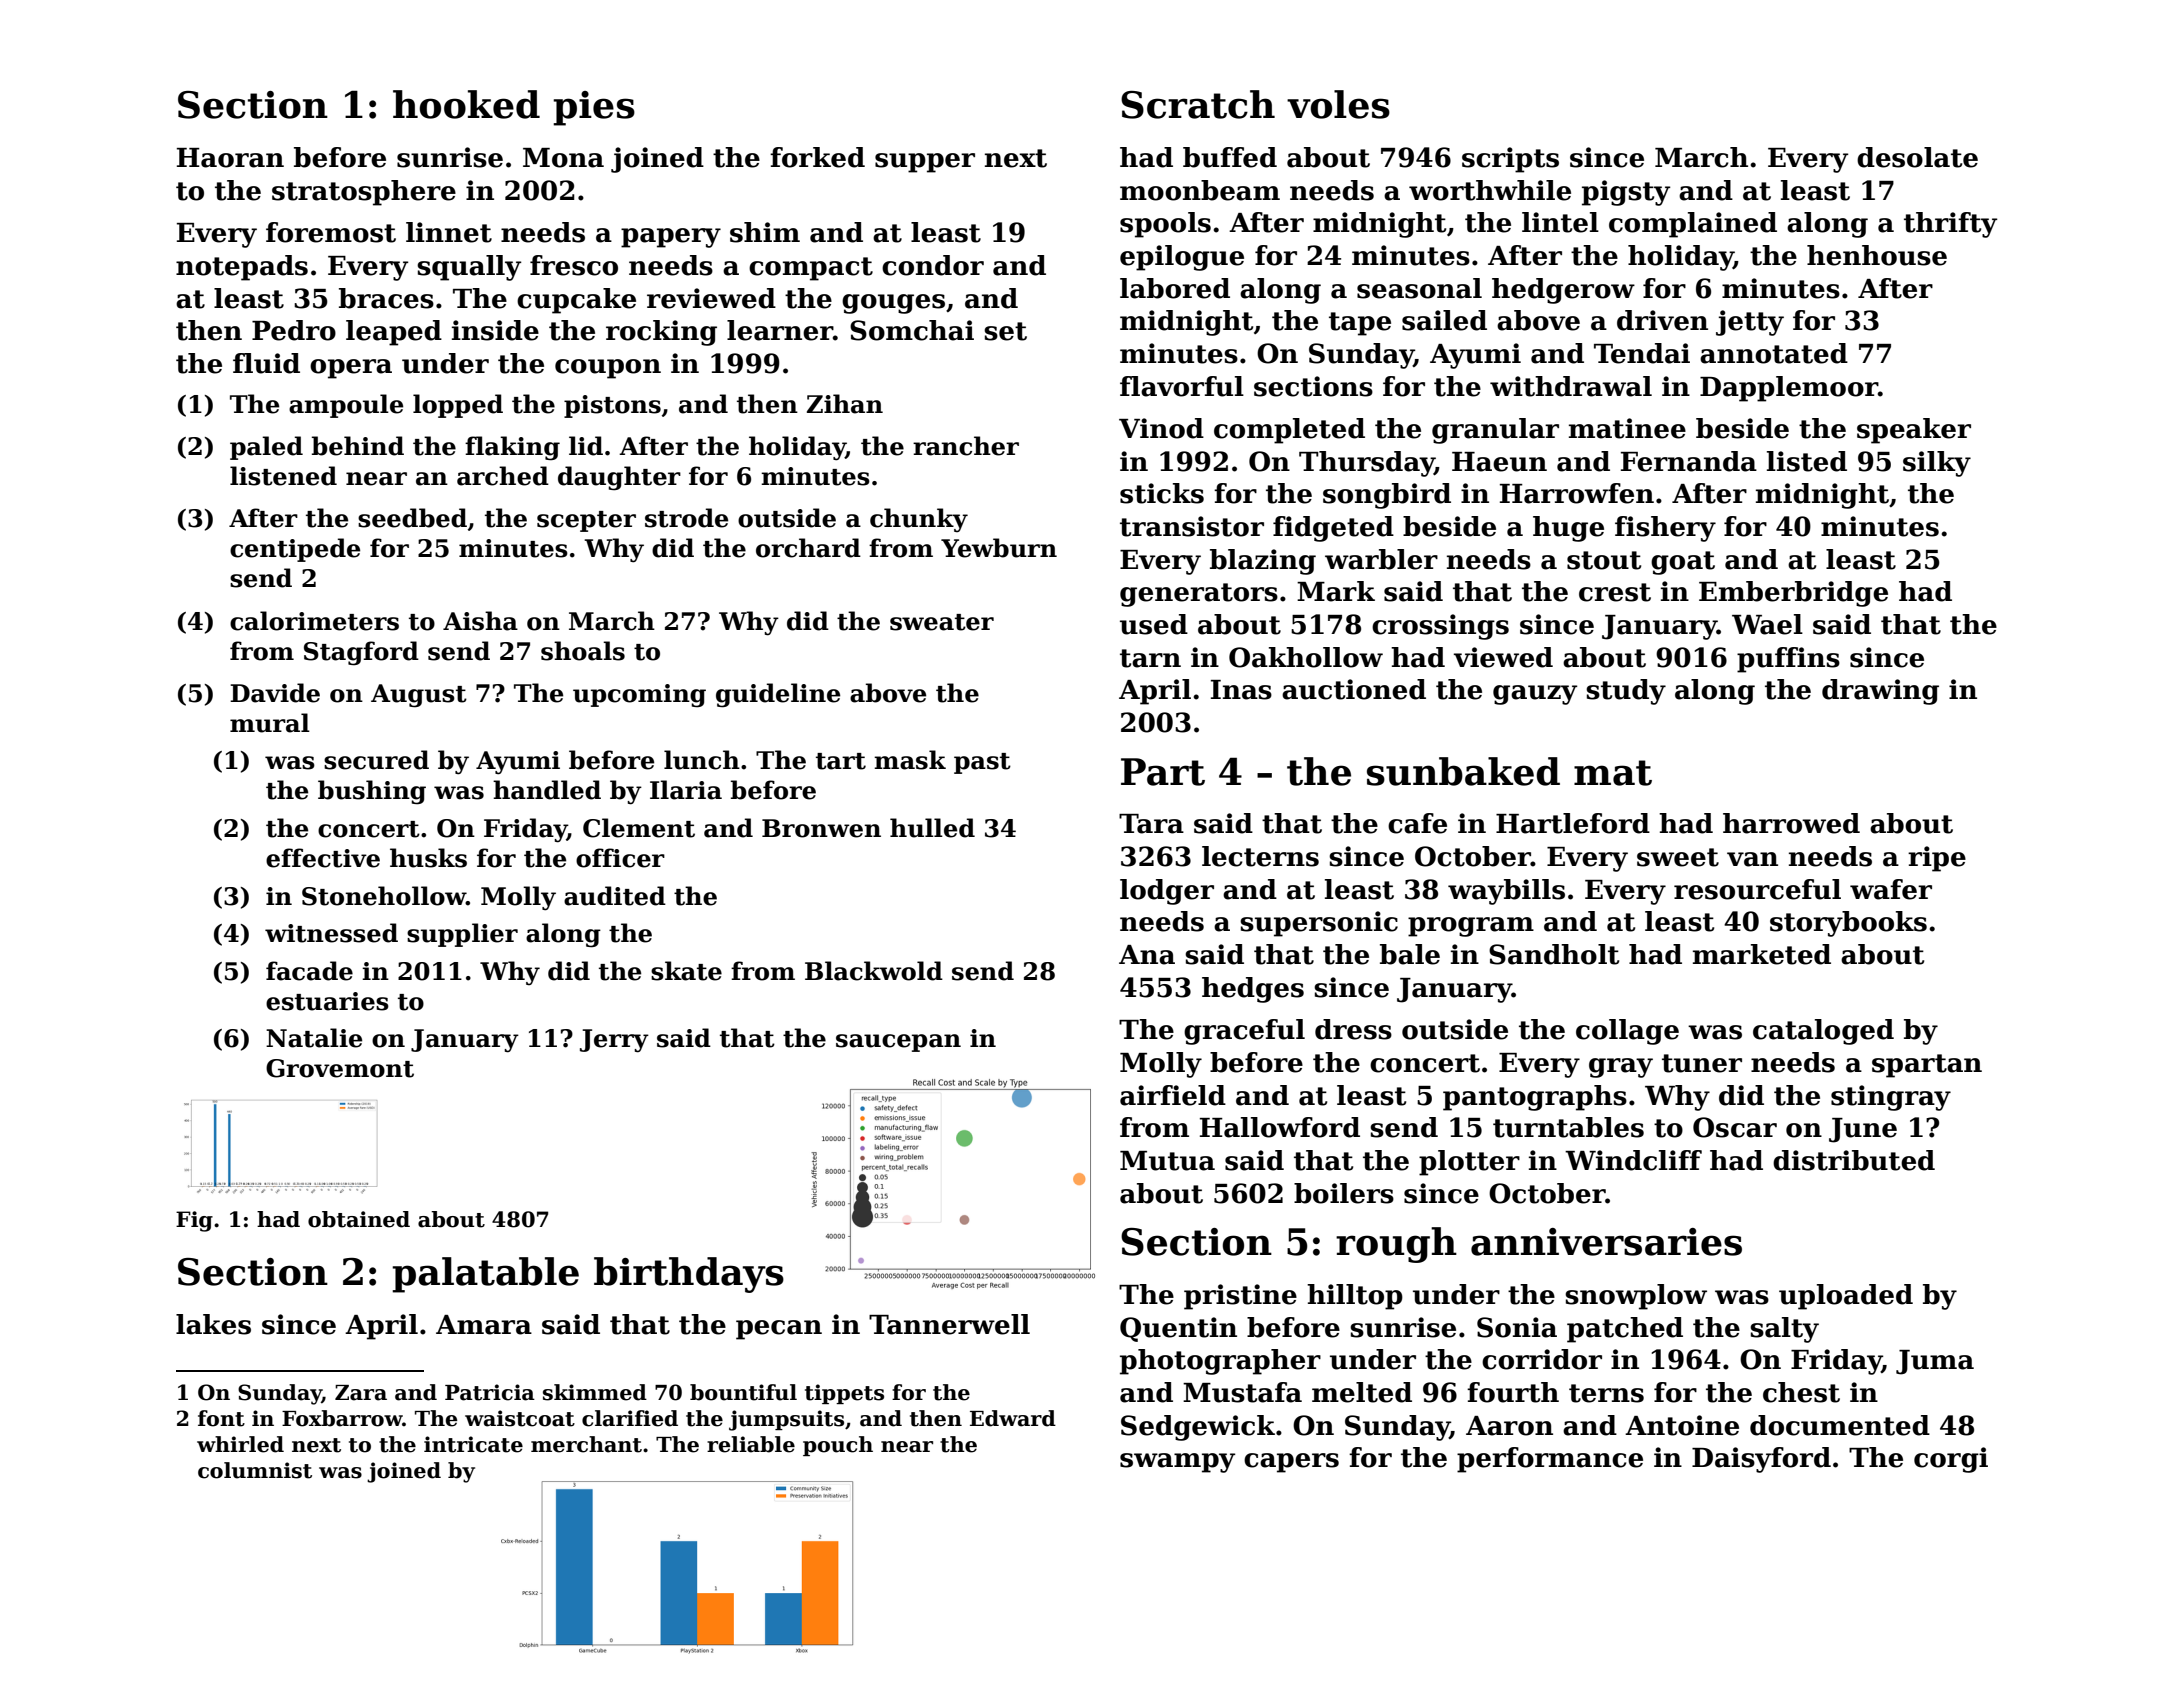 The width and height of the document is (2178, 1683). Describe the element at coordinates (563, 158) in the document. I see `Mona` at that location.
